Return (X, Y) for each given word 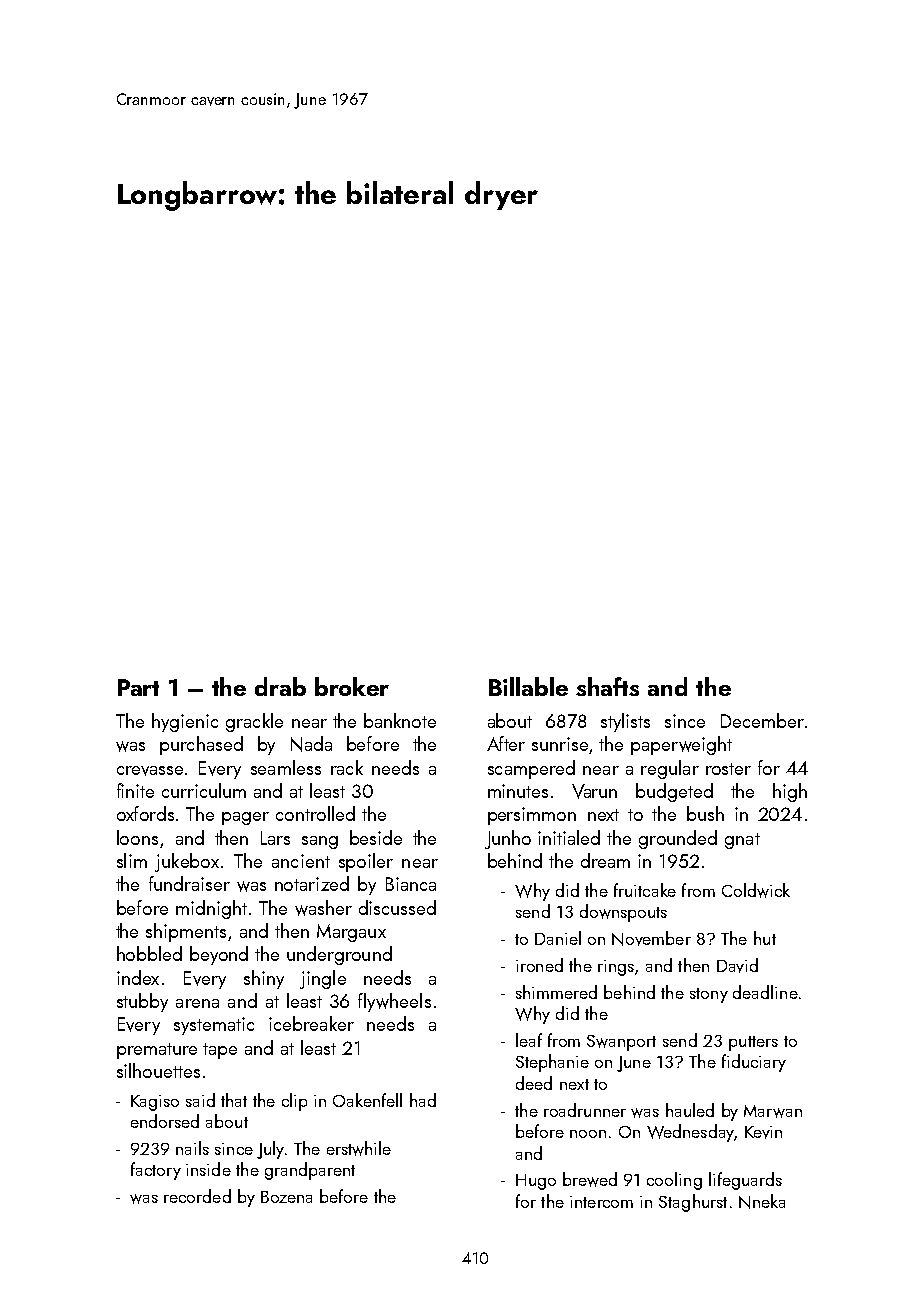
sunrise (560, 744)
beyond (219, 955)
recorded (197, 1196)
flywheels (394, 1002)
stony (709, 995)
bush (705, 813)
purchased (201, 745)
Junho (508, 839)
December (762, 720)
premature (157, 1051)
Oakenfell (367, 1100)
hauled (690, 1110)
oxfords (145, 813)
